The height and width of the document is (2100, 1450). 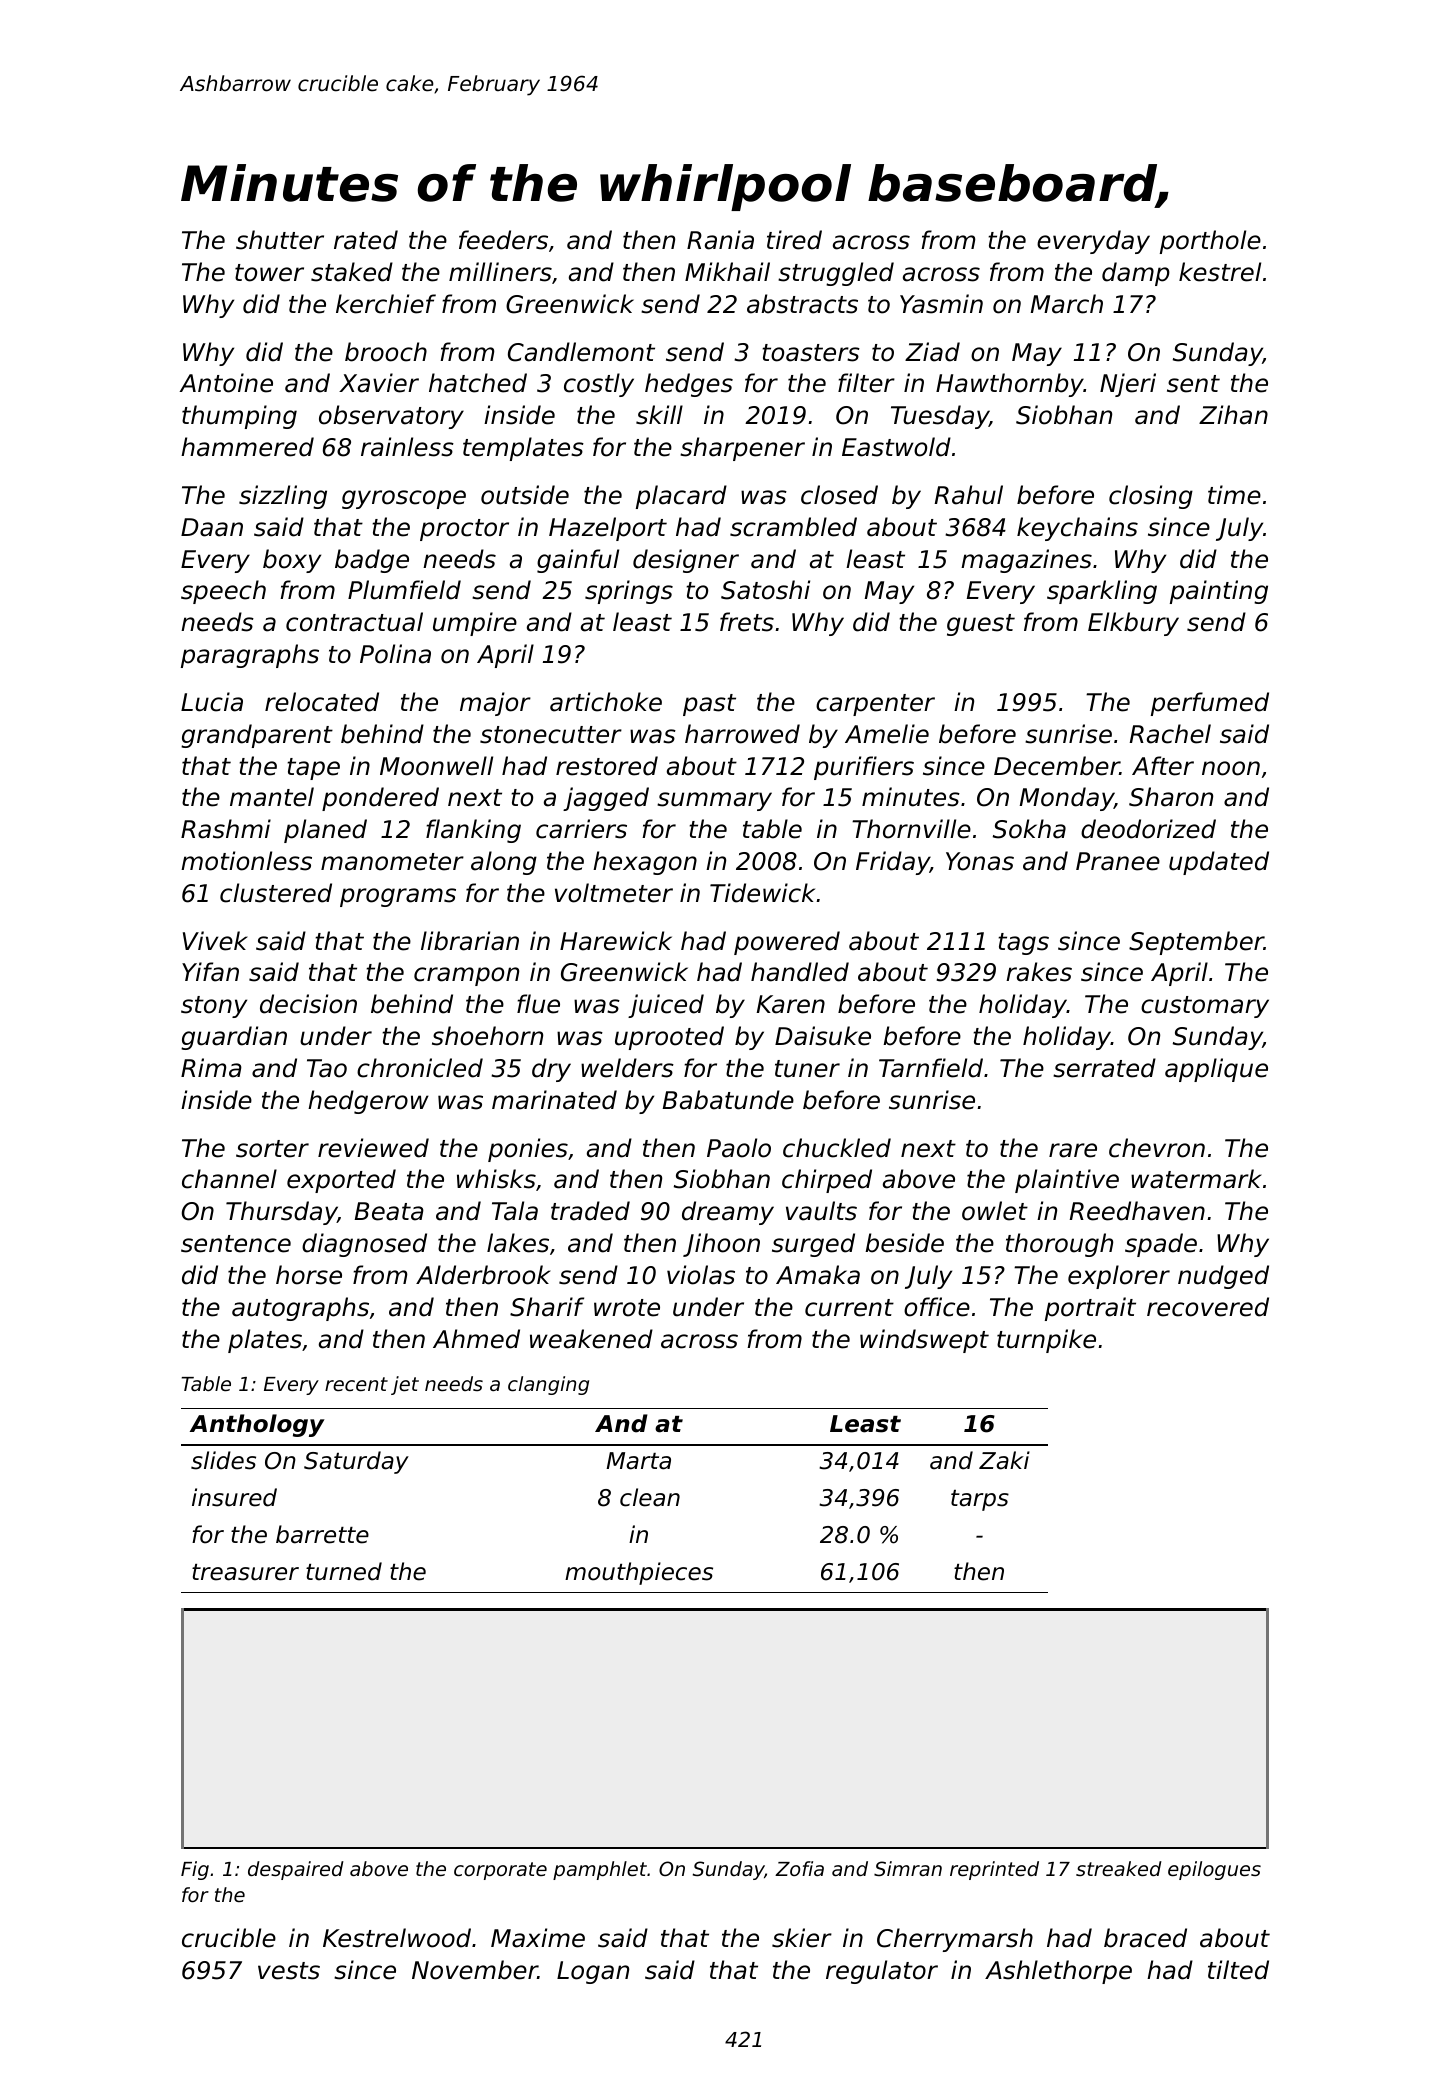 I want to click on regulator, so click(x=882, y=1972).
